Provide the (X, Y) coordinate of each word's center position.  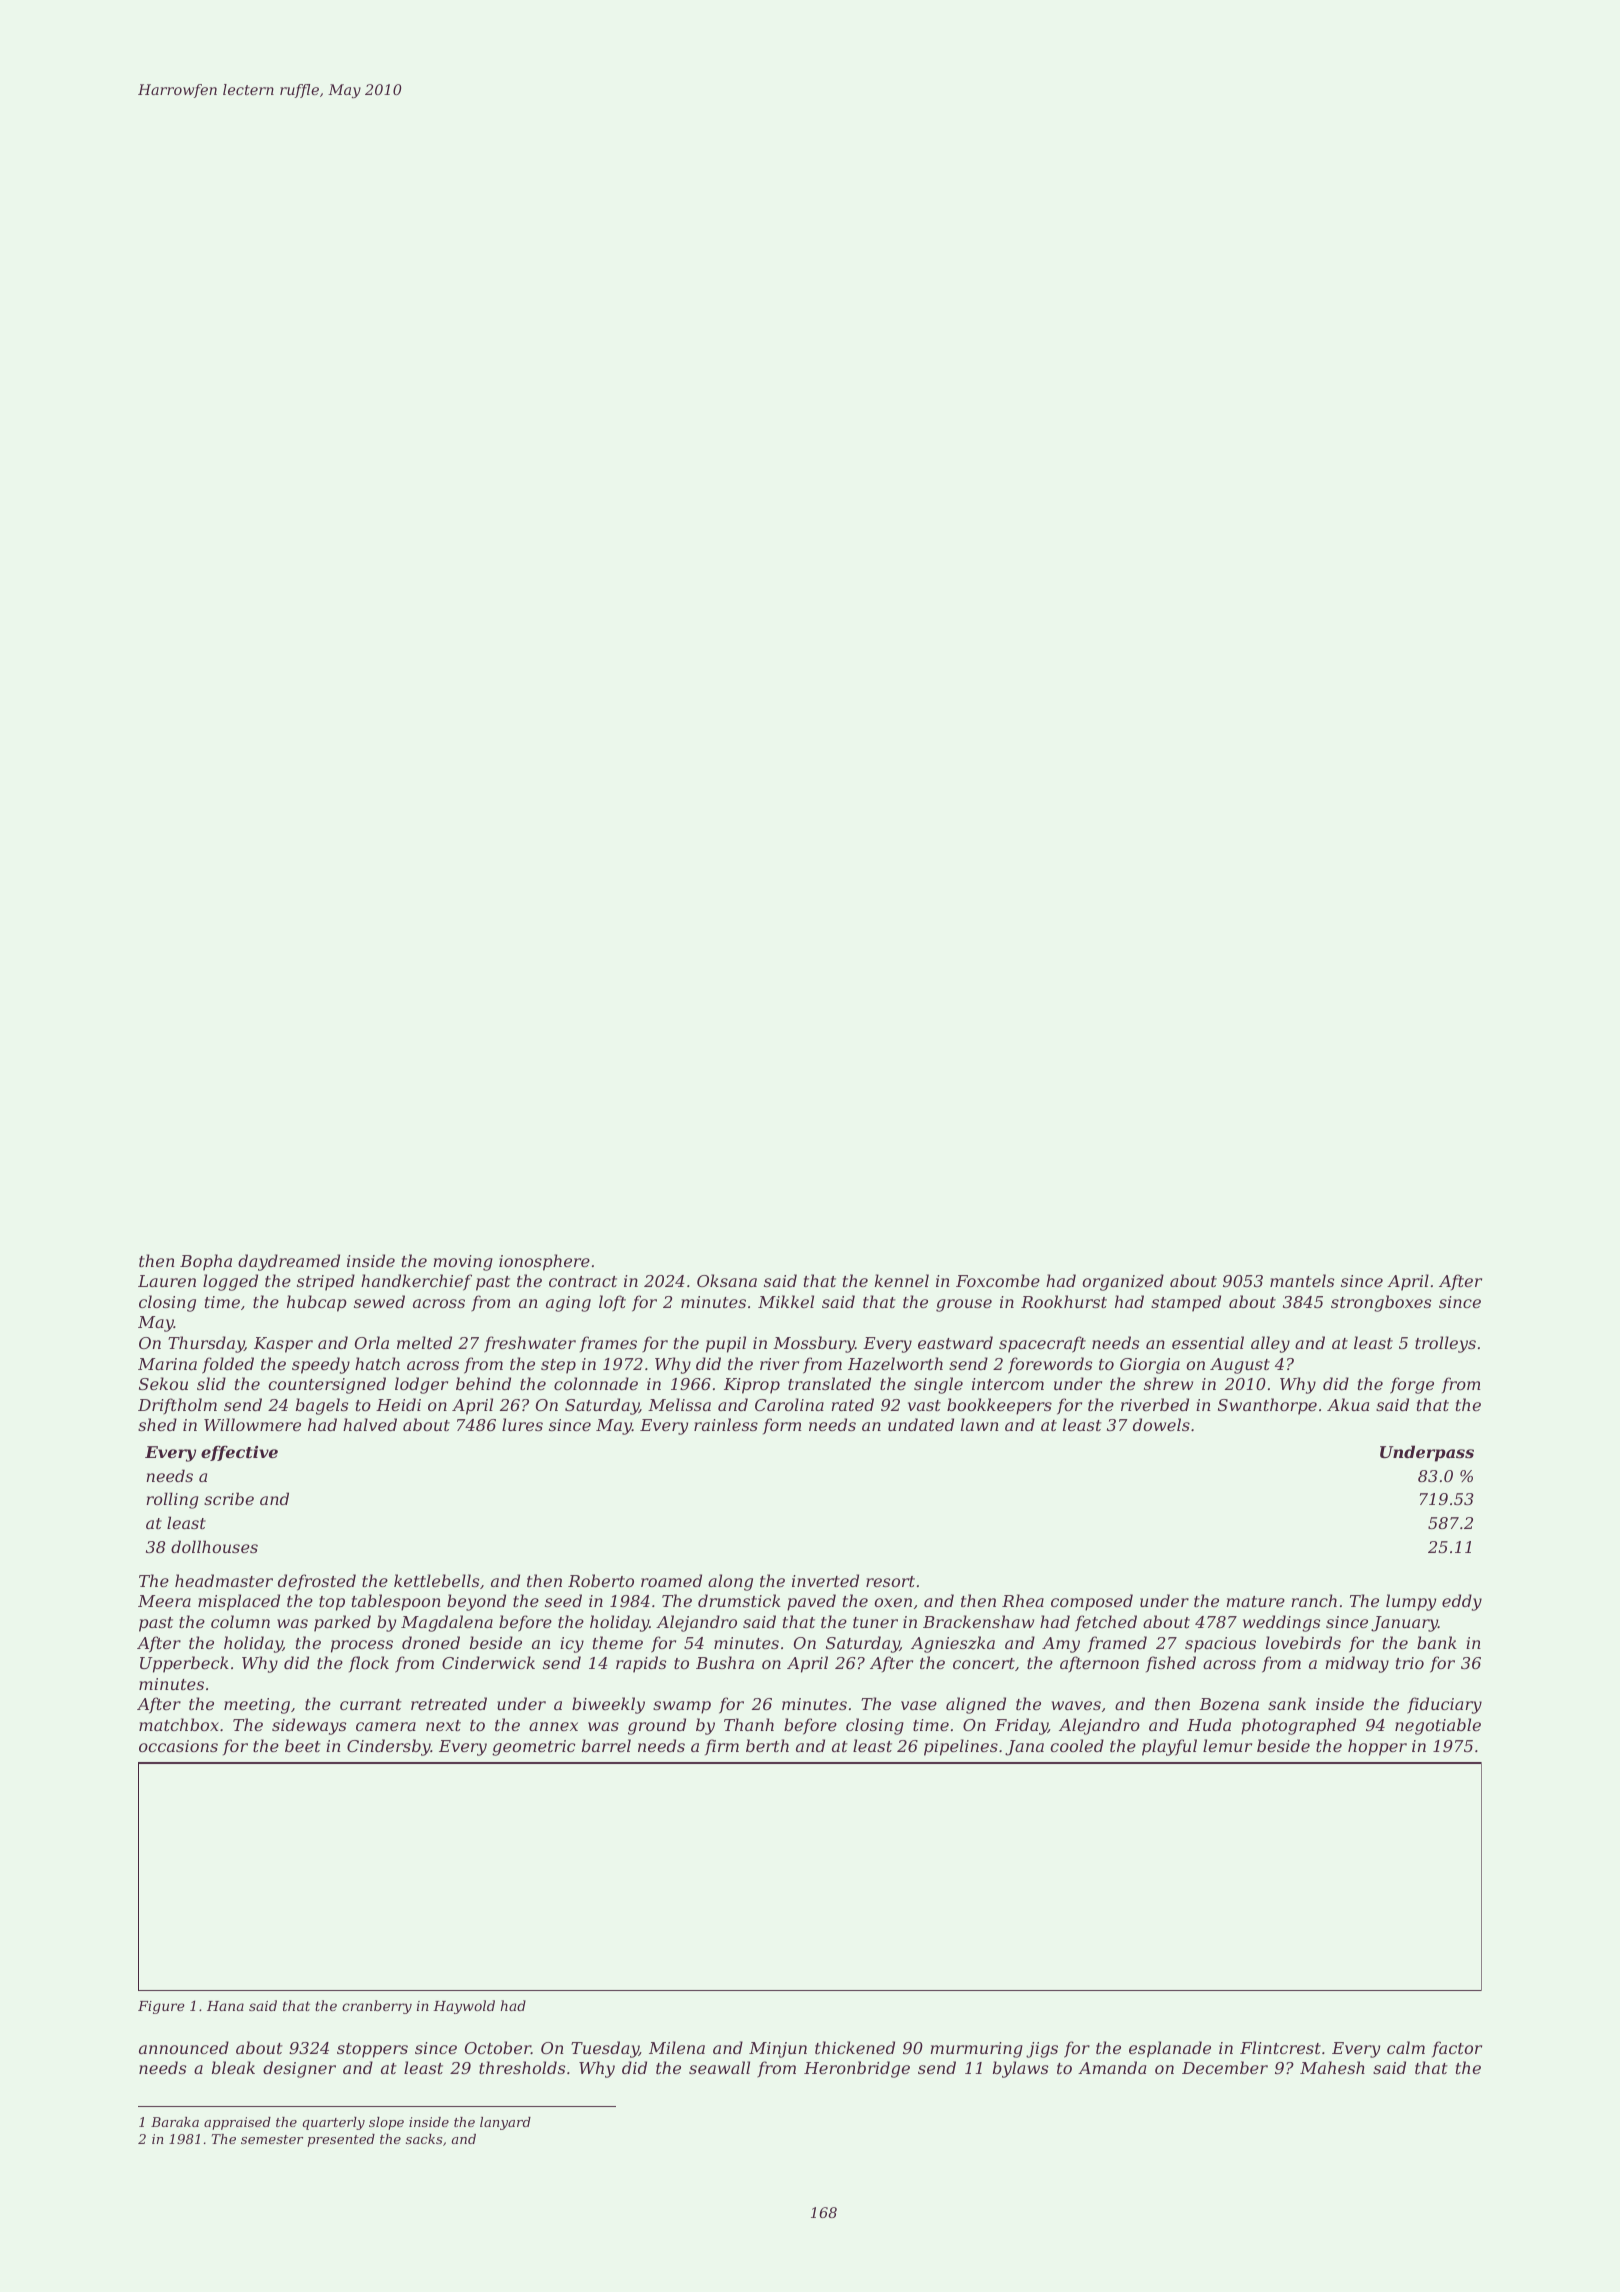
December (1225, 2067)
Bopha (206, 1262)
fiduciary (1444, 1705)
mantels (1302, 1280)
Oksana (727, 1280)
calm (1406, 2047)
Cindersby (389, 1747)
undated (921, 1424)
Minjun (778, 2050)
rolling (172, 1500)
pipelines (961, 1747)
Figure (161, 2007)
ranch (1314, 1600)
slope (386, 2123)
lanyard (505, 2123)
